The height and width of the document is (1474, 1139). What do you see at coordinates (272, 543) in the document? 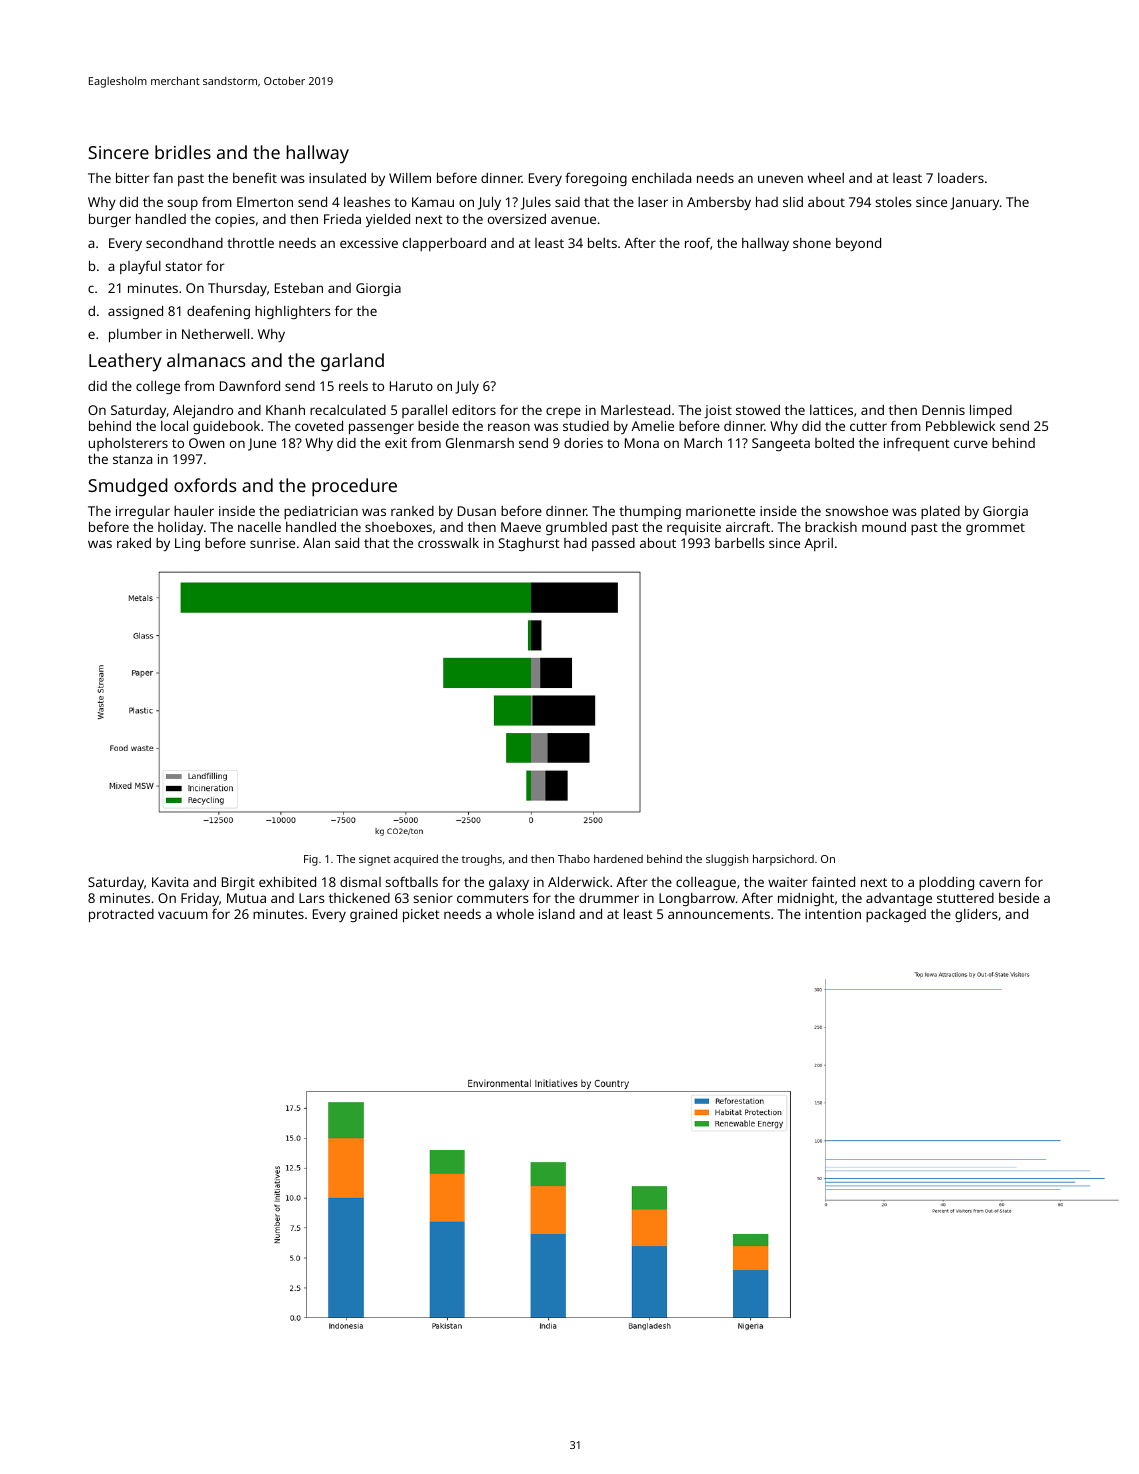
I see `sunrise` at bounding box center [272, 543].
